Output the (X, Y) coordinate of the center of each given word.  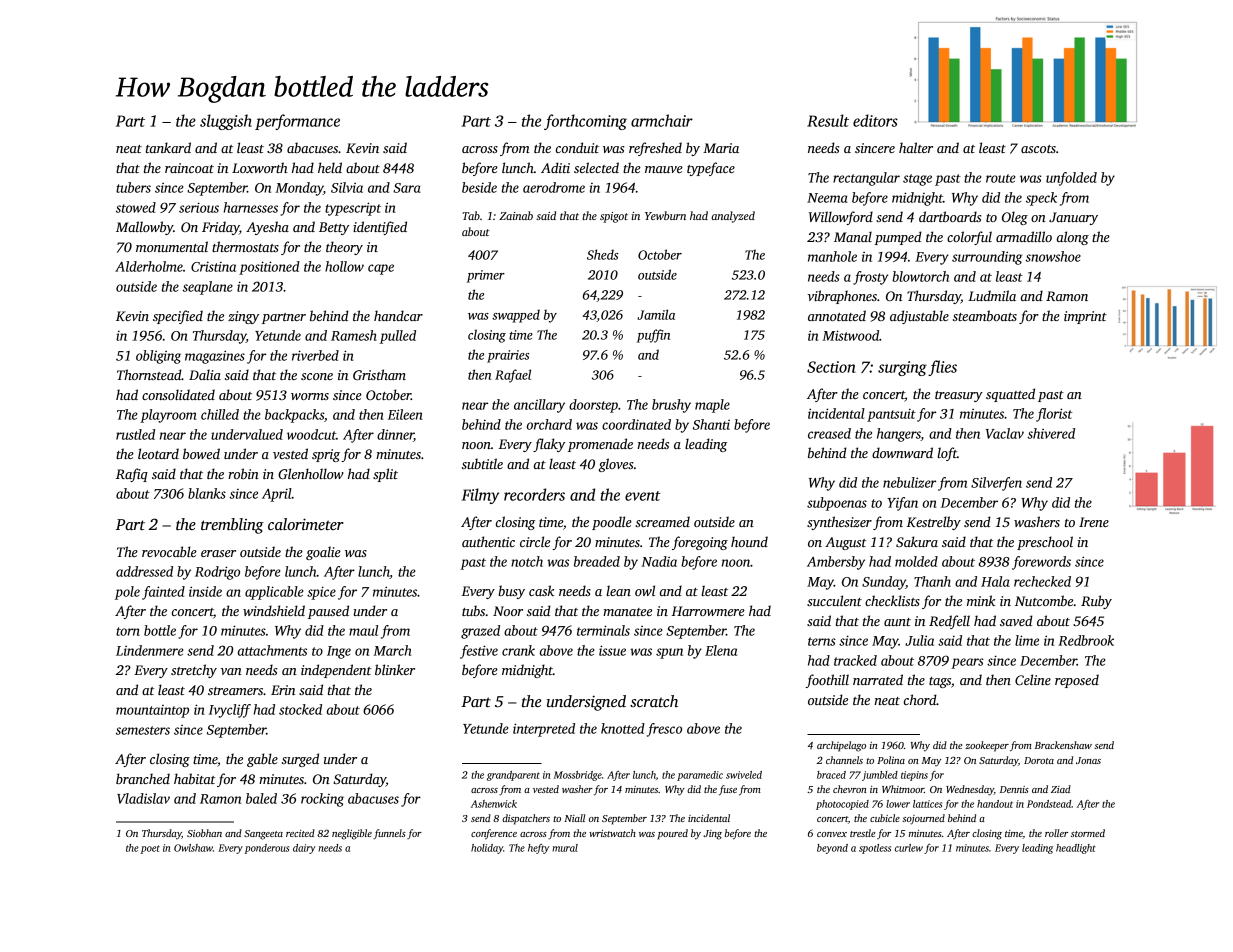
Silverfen (996, 484)
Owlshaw (193, 848)
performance (297, 122)
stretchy (194, 671)
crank (518, 650)
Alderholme (149, 266)
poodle (612, 523)
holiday (487, 849)
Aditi (555, 167)
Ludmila (992, 295)
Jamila (656, 314)
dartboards (950, 216)
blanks (207, 493)
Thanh (932, 581)
